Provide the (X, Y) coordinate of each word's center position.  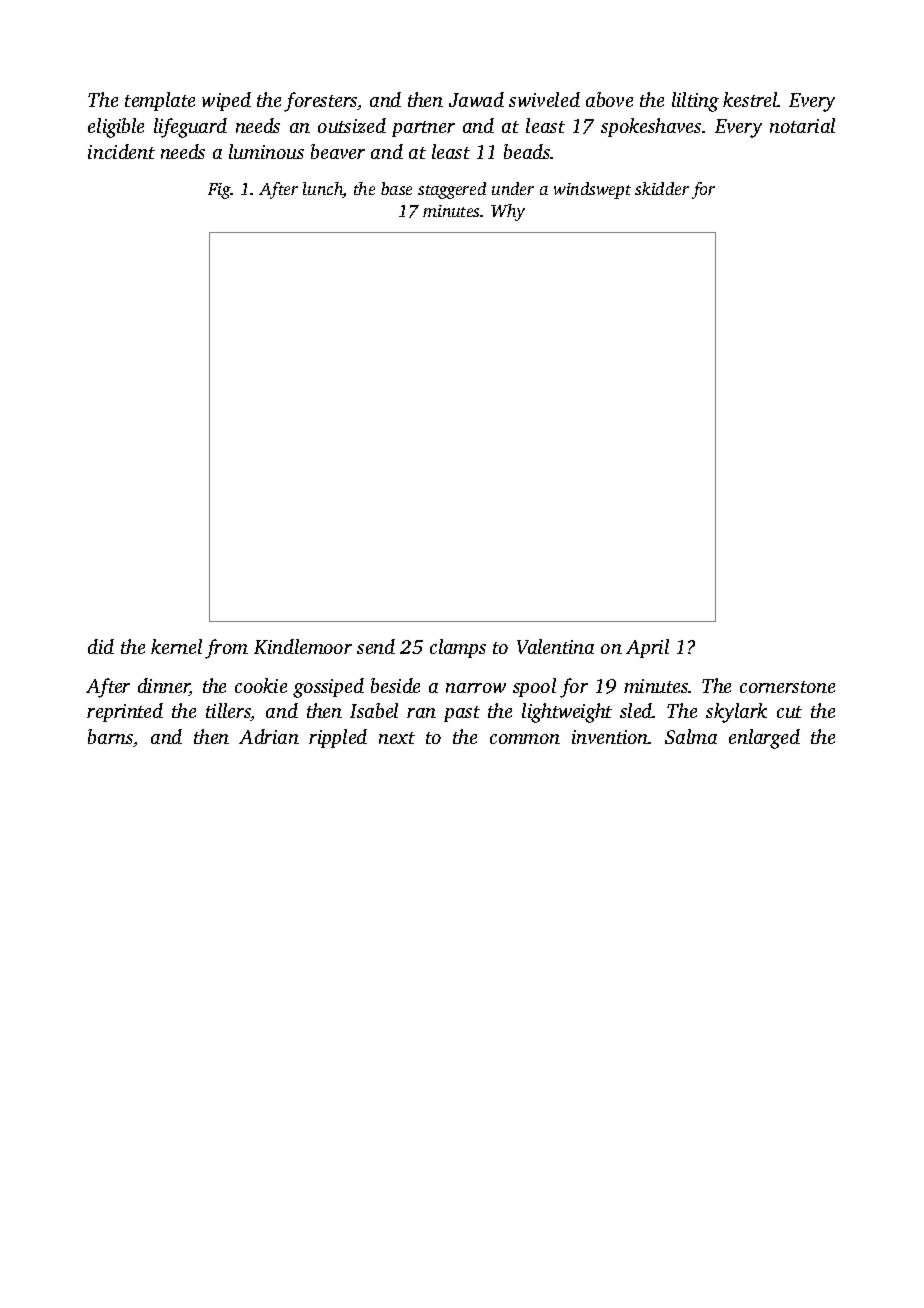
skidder (662, 188)
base (396, 188)
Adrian (269, 736)
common (525, 739)
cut (789, 712)
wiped (226, 101)
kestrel (750, 99)
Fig (219, 191)
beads (527, 151)
